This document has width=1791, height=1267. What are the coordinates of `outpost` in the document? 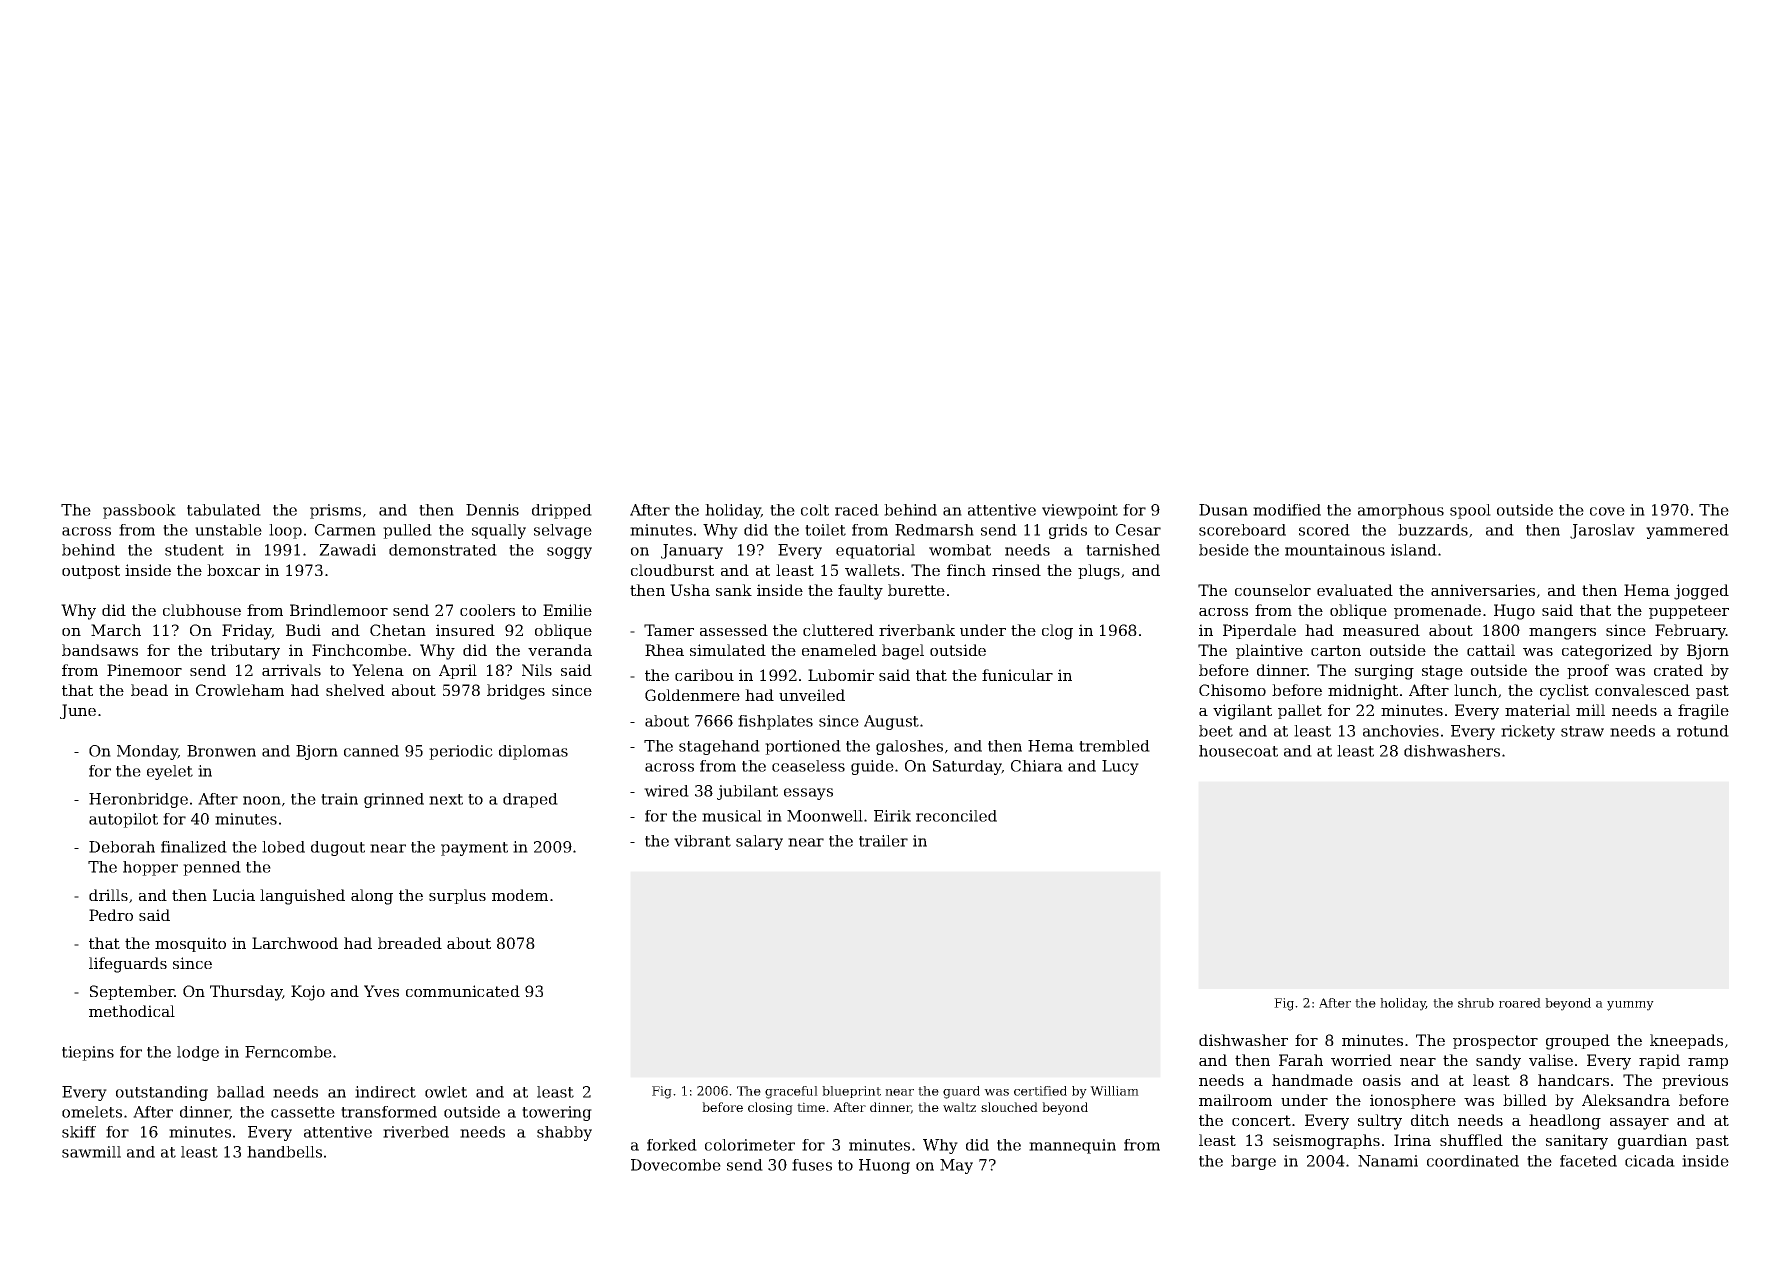 It's located at (91, 572).
